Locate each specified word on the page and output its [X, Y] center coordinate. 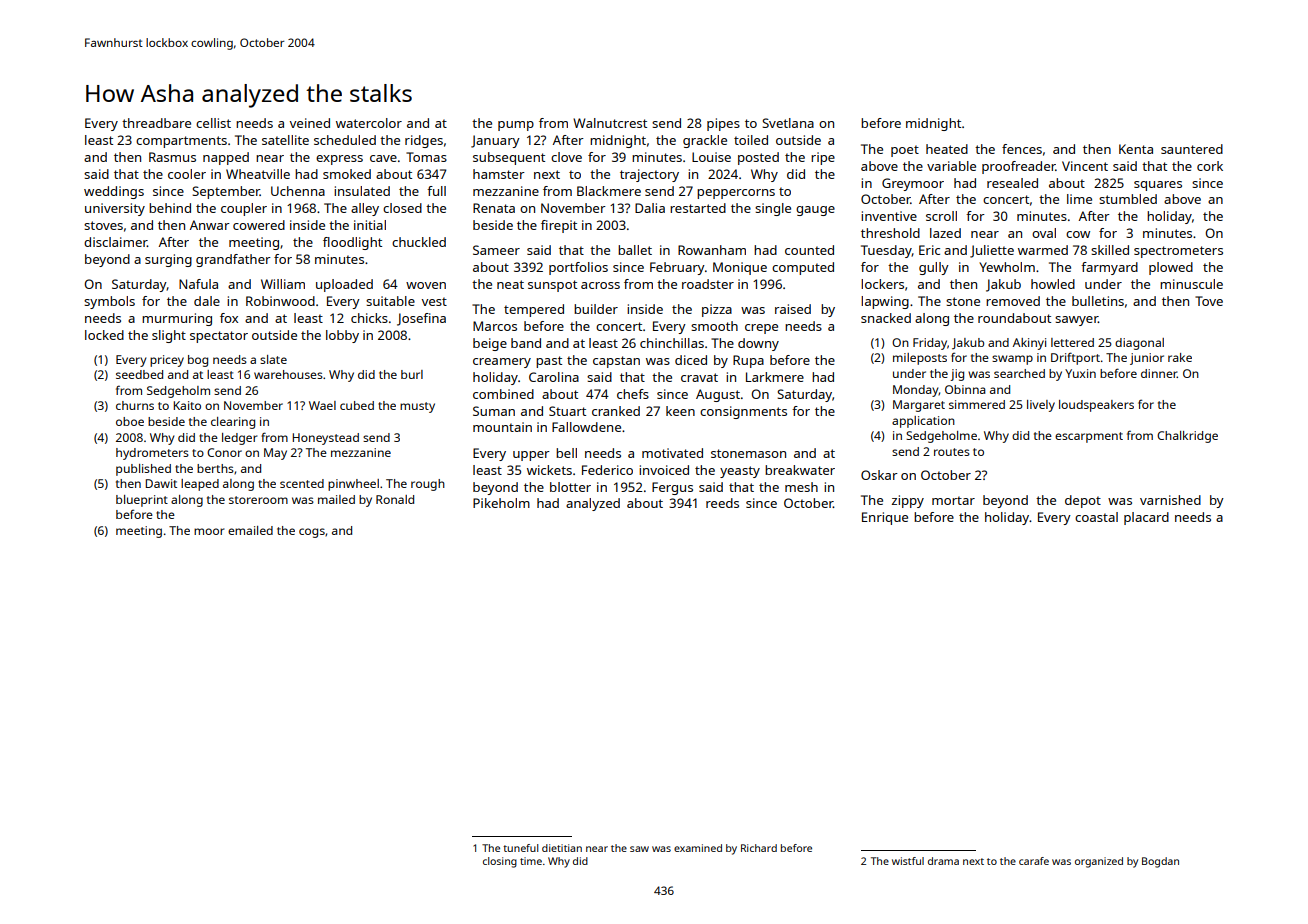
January [495, 141]
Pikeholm [501, 503]
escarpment [1089, 437]
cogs [312, 533]
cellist [213, 123]
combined [503, 394]
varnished [1170, 500]
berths [215, 468]
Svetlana [788, 123]
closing [500, 862]
